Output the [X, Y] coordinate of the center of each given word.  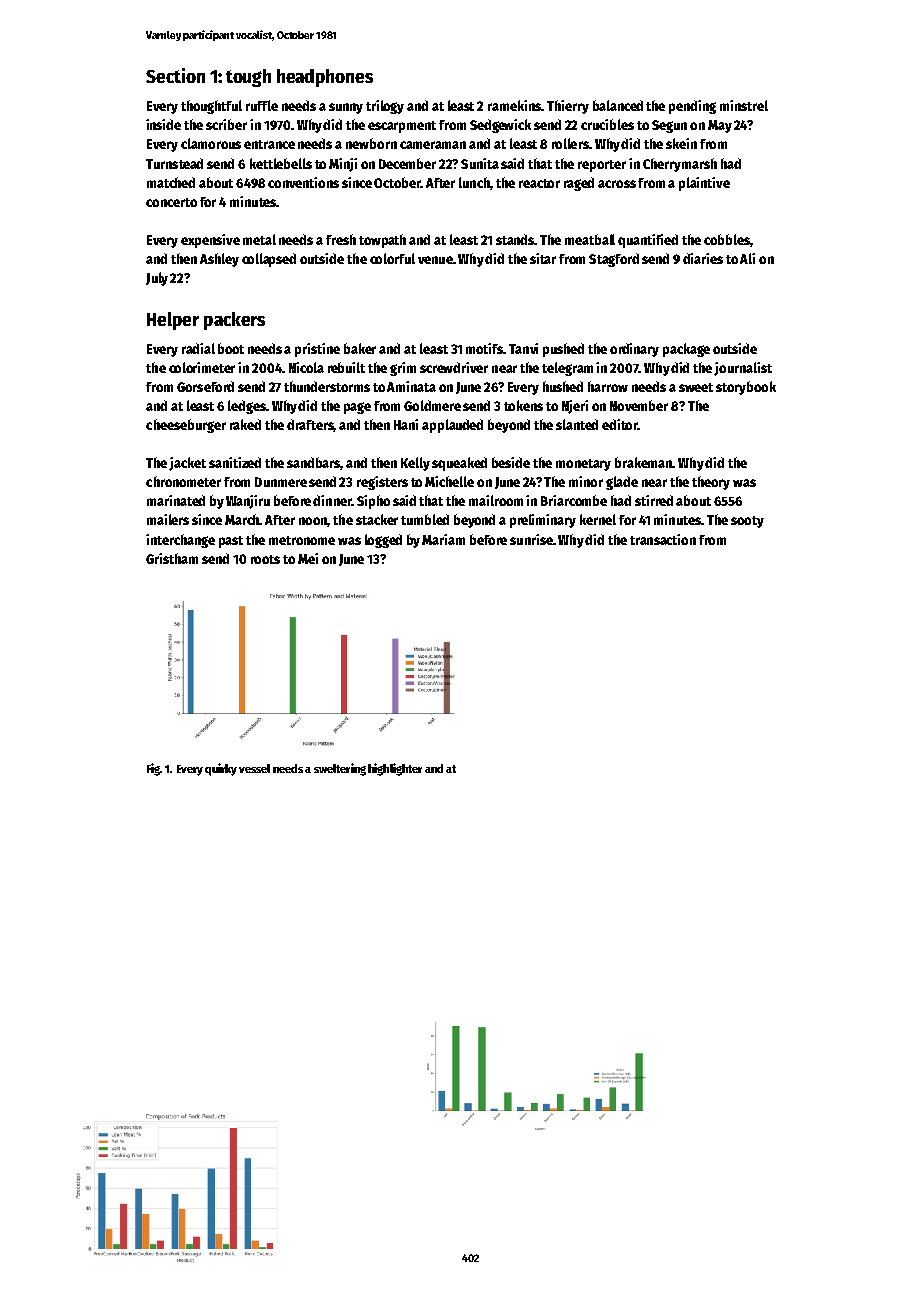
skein [681, 143]
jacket [187, 464]
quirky [221, 769]
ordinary [634, 350]
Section [175, 75]
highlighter [395, 769]
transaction [663, 539]
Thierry [568, 107]
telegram [567, 369]
